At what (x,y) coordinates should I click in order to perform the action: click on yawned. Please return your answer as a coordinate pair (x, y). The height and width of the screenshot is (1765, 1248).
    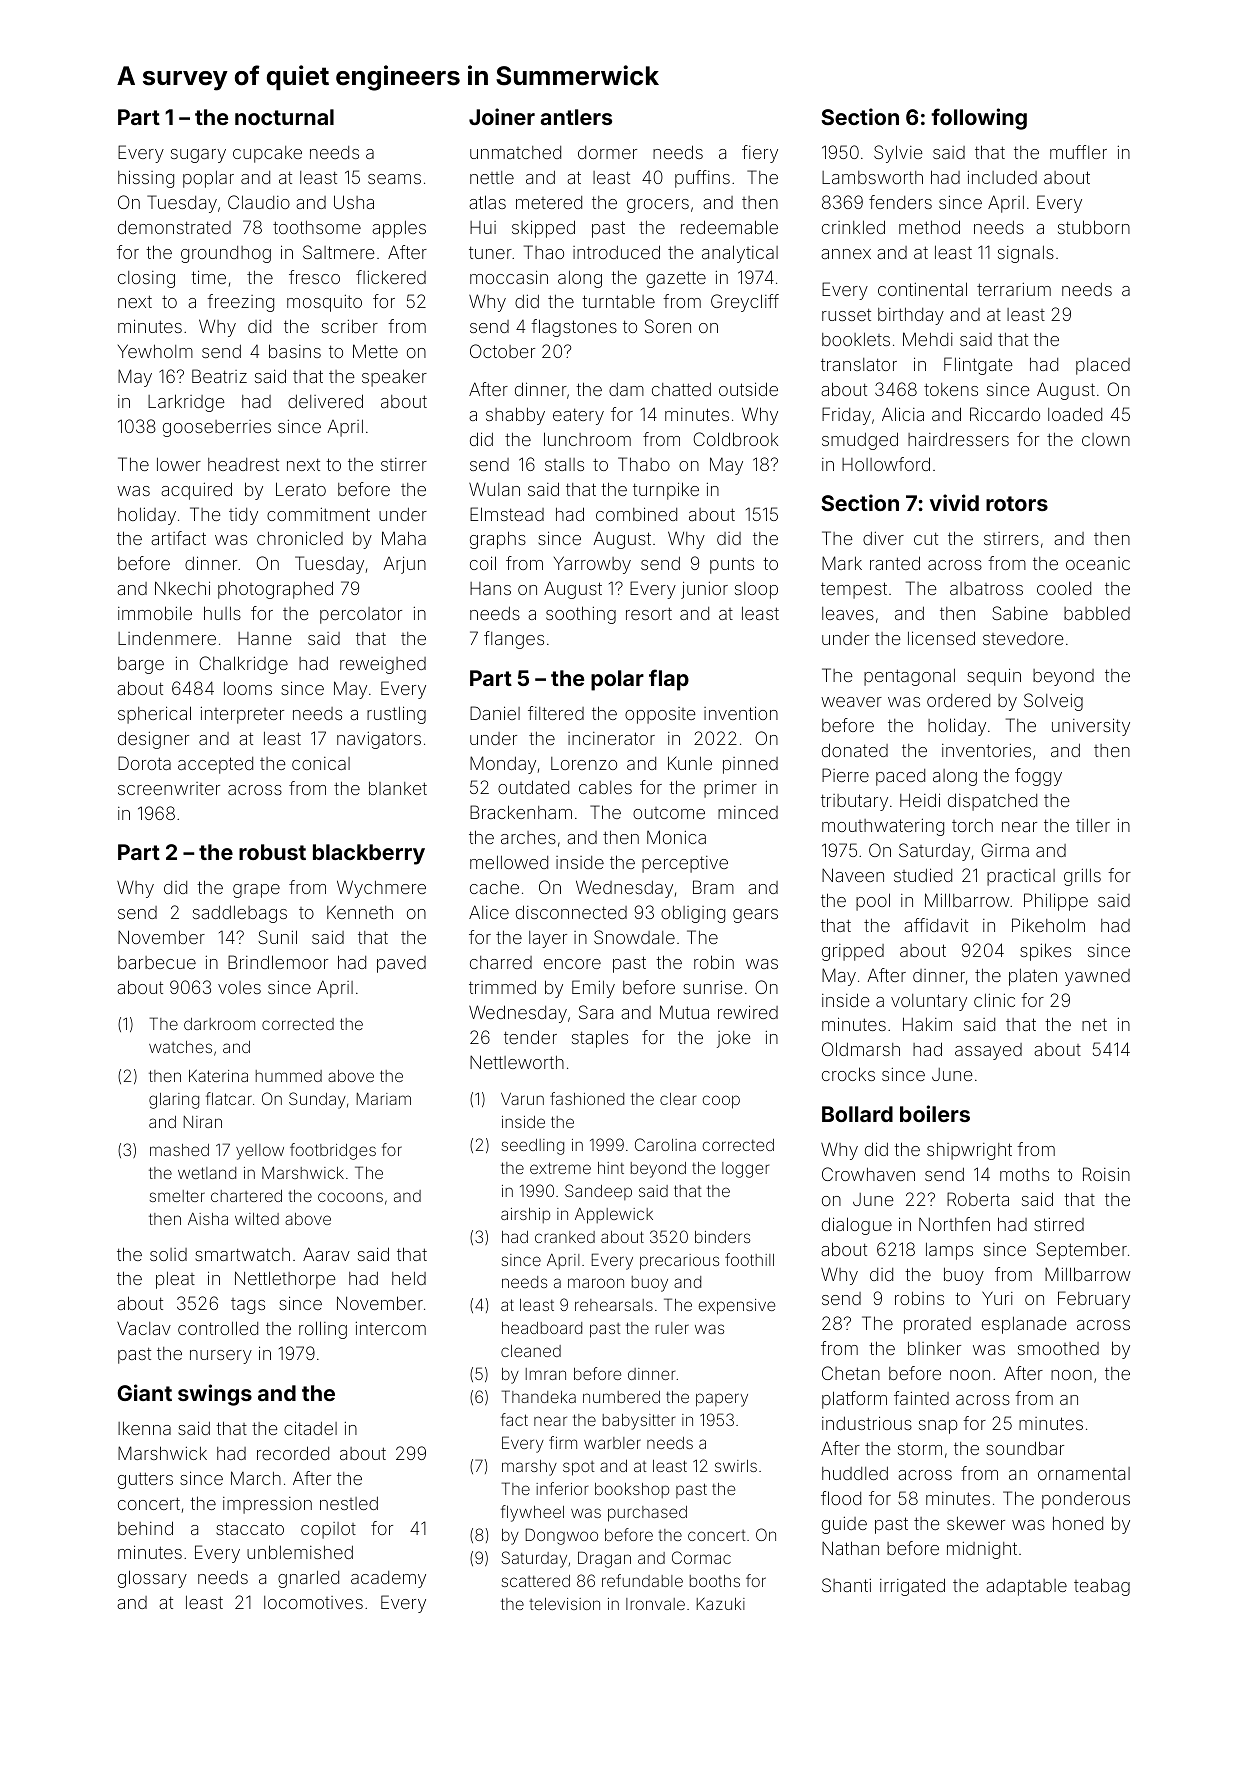
    Looking at the image, I should click on (1097, 977).
